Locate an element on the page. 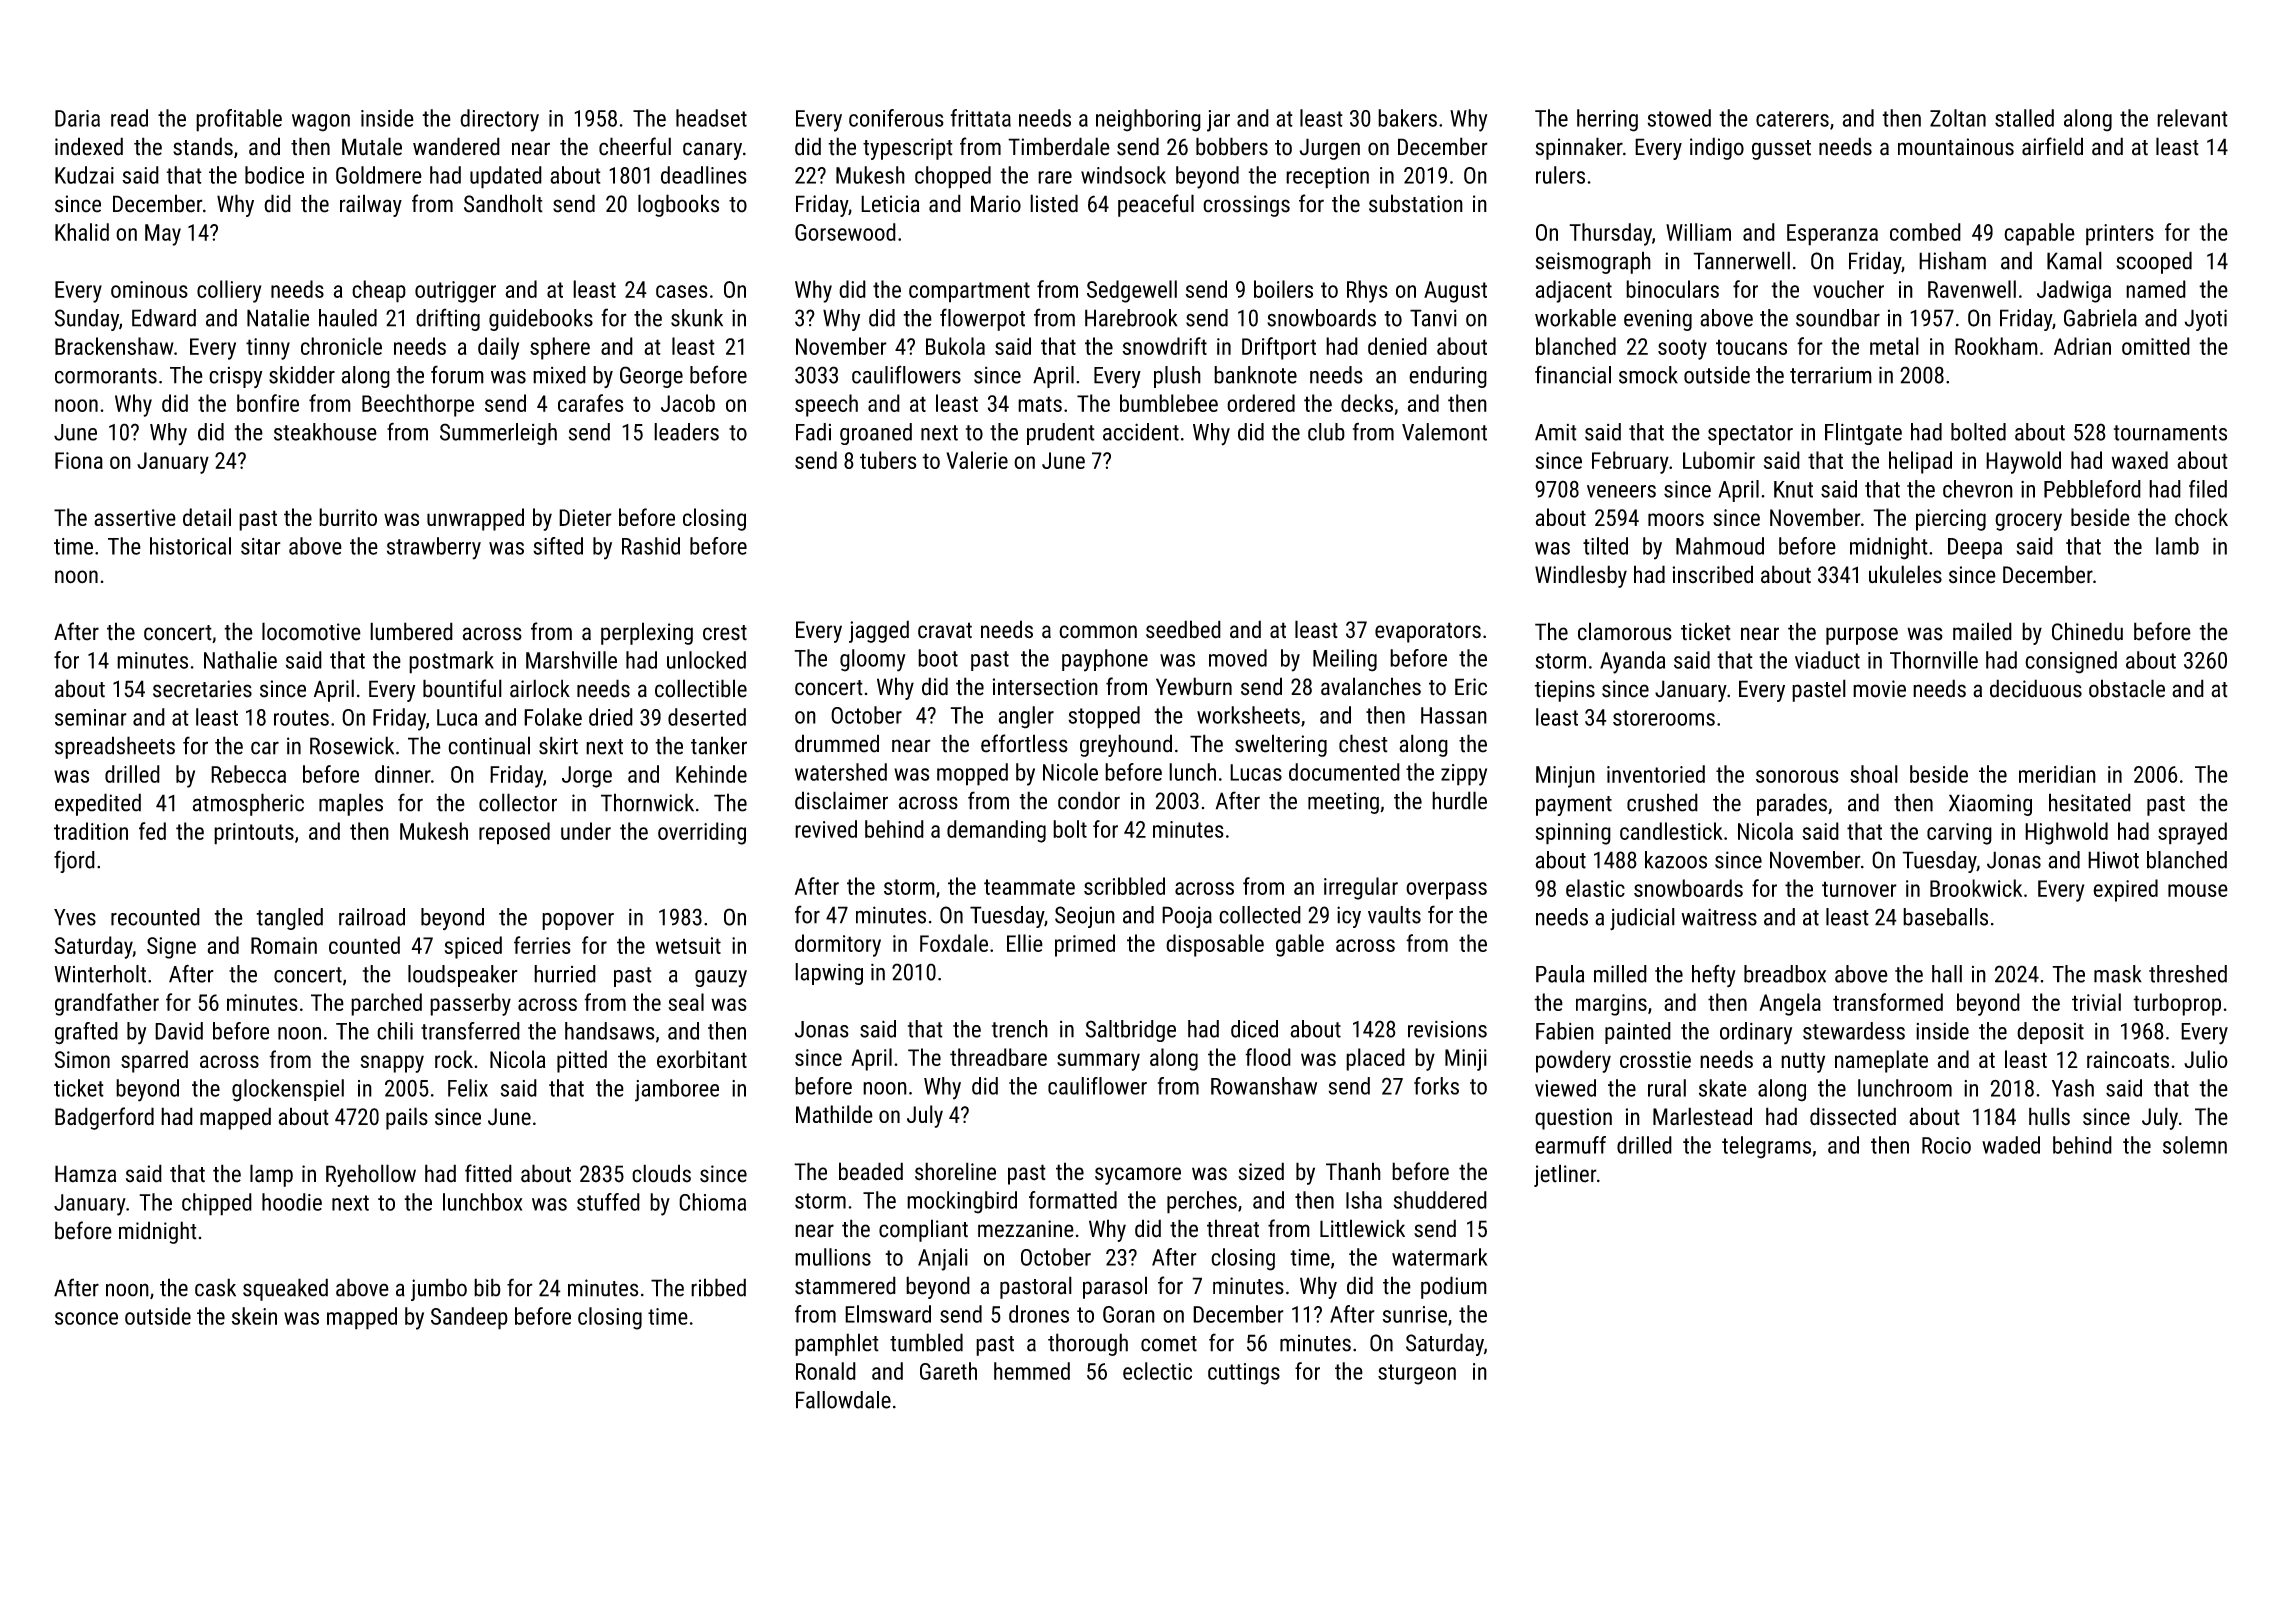 The height and width of the page is (1614, 2282). solemn is located at coordinates (2195, 1145).
